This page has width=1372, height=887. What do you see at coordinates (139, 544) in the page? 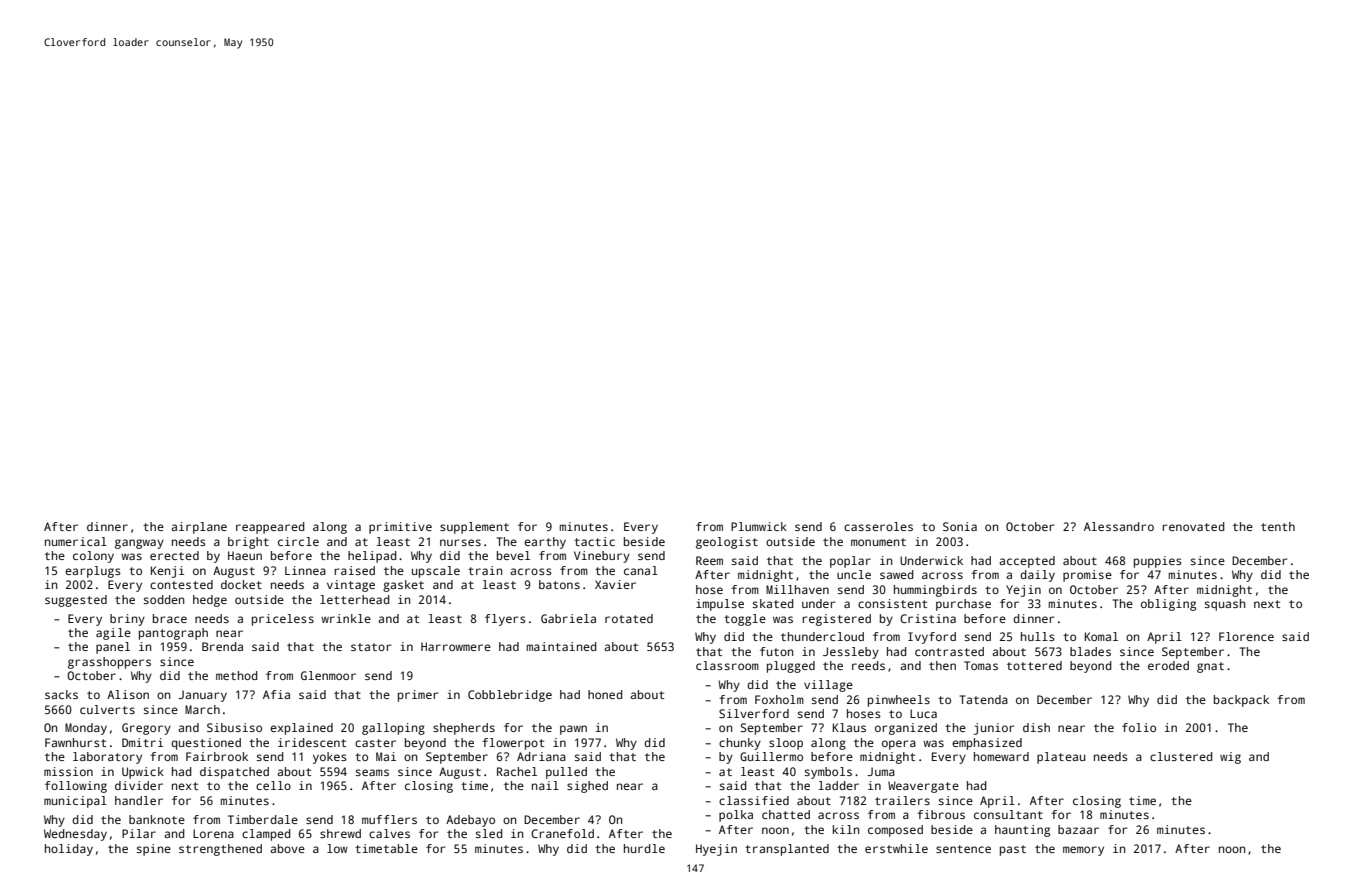
I see `gangway` at bounding box center [139, 544].
